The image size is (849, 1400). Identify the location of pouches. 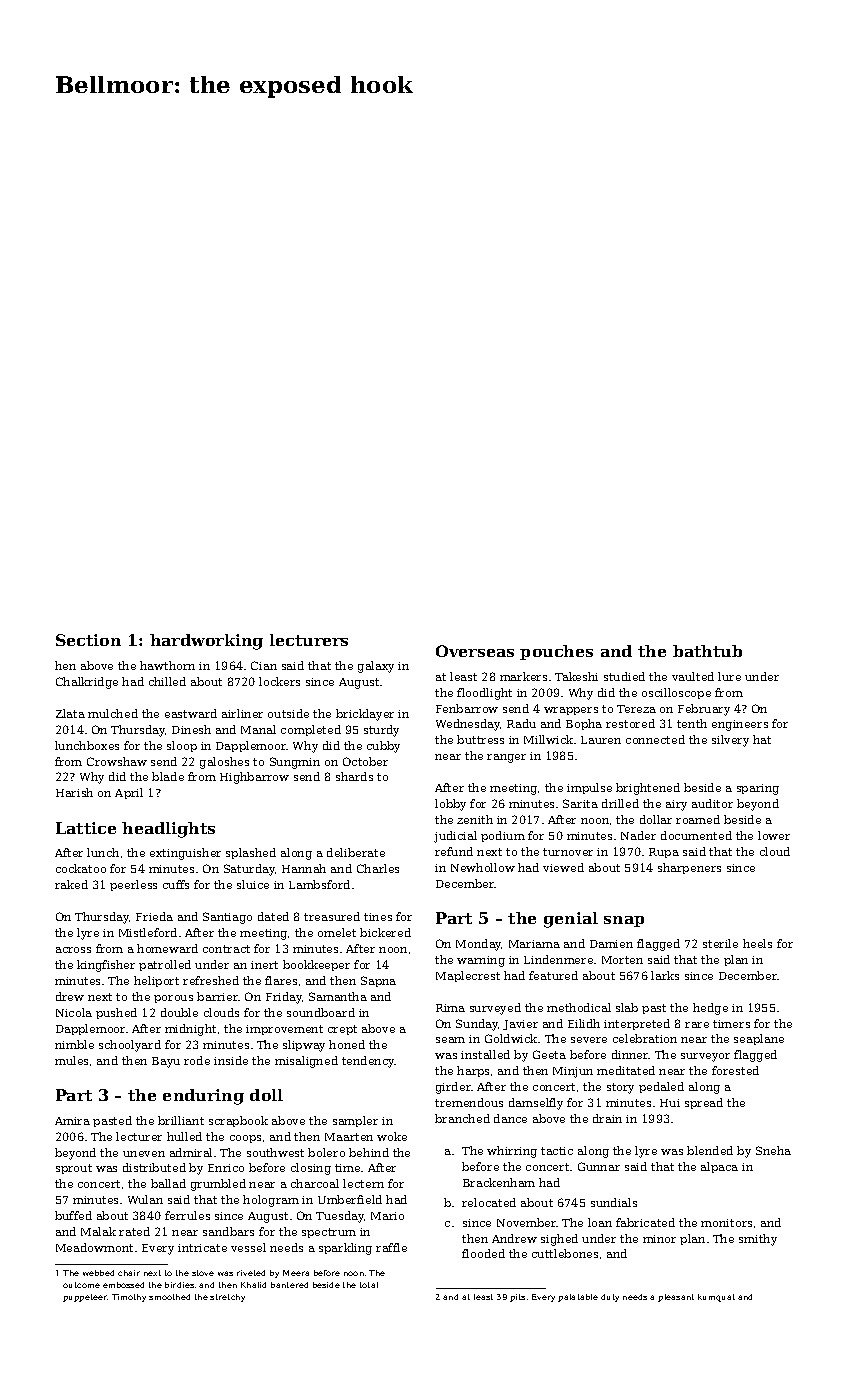
(556, 652).
